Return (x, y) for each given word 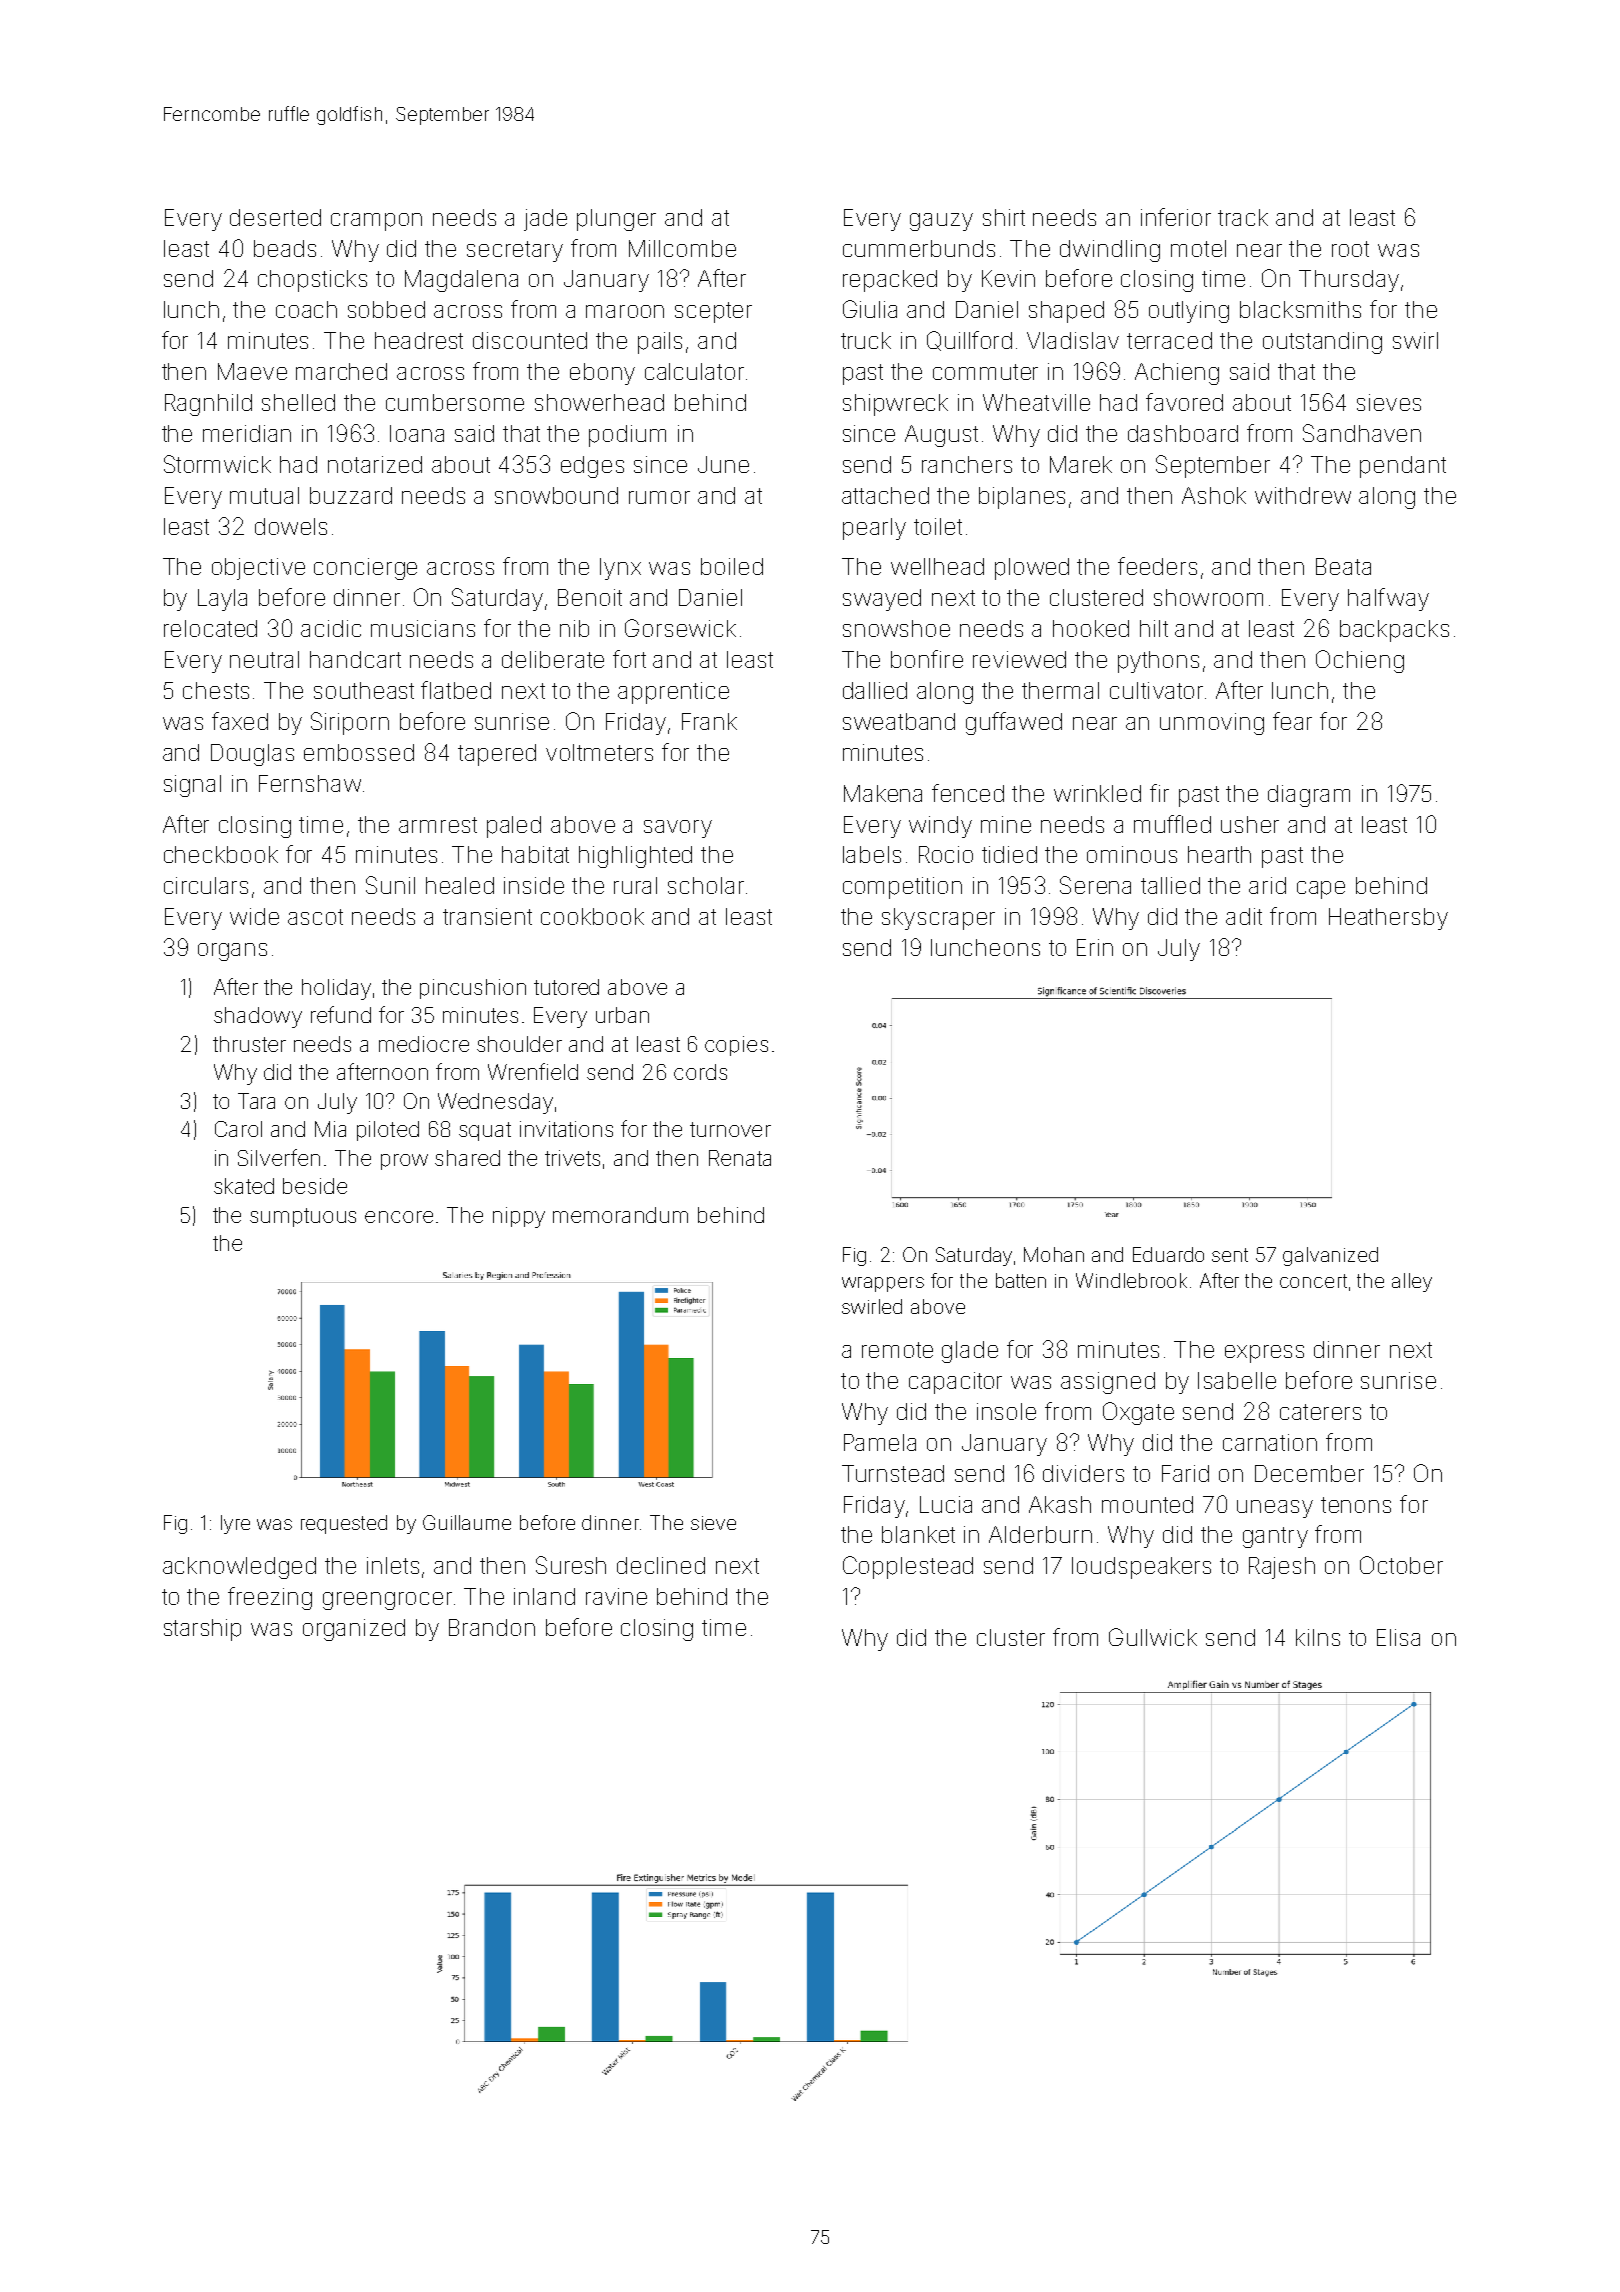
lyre (235, 1524)
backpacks (1394, 631)
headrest (419, 340)
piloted (388, 1131)
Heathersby (1388, 919)
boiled (732, 566)
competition (902, 888)
